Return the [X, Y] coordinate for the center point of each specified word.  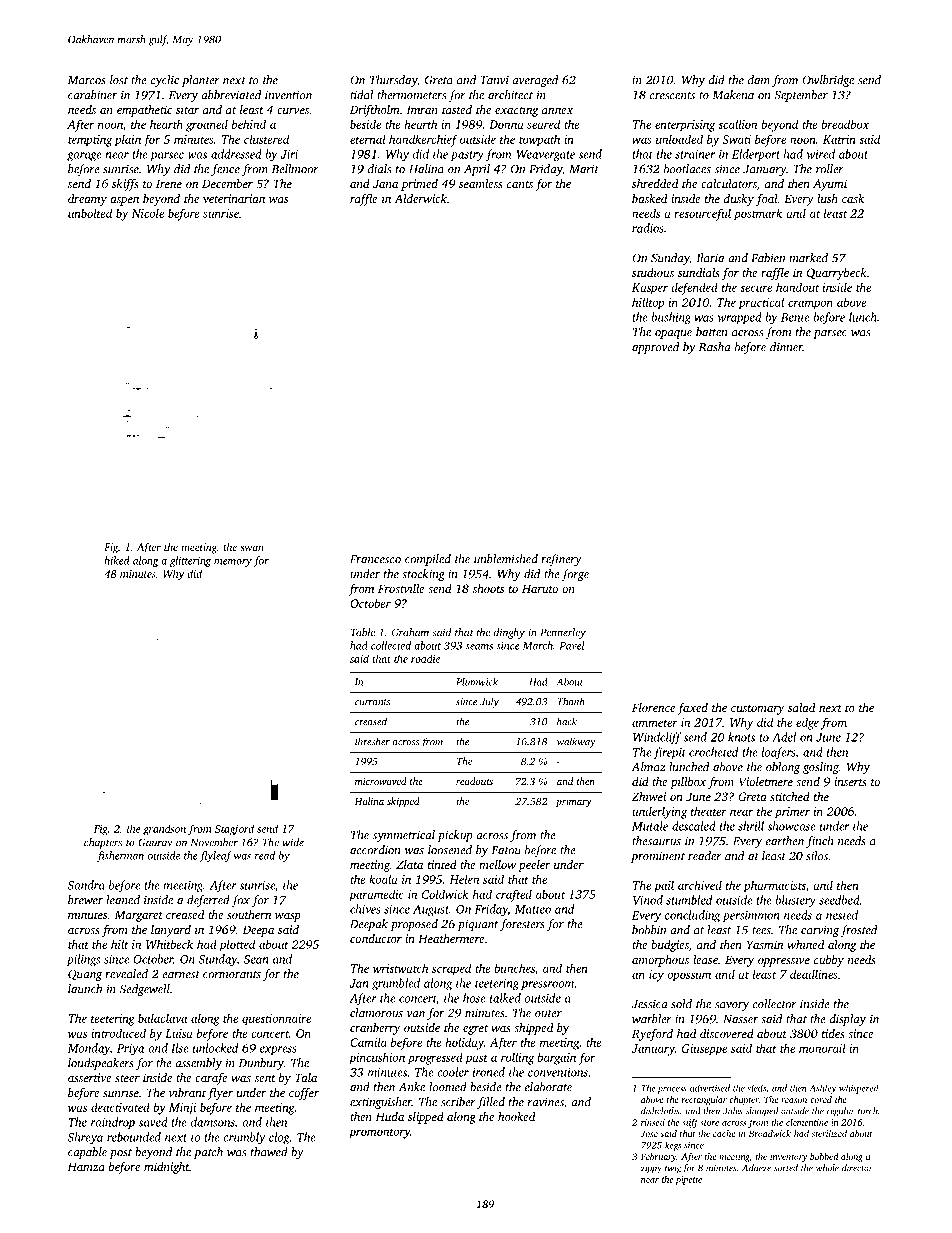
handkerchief [423, 140]
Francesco [375, 559]
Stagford [234, 829]
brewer [85, 900]
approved [655, 348]
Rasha [715, 347]
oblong [783, 768]
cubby [829, 961]
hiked [117, 560]
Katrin [839, 139]
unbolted [90, 213]
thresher [372, 741]
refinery [561, 560]
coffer [304, 1094]
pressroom [547, 985]
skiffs [125, 185]
